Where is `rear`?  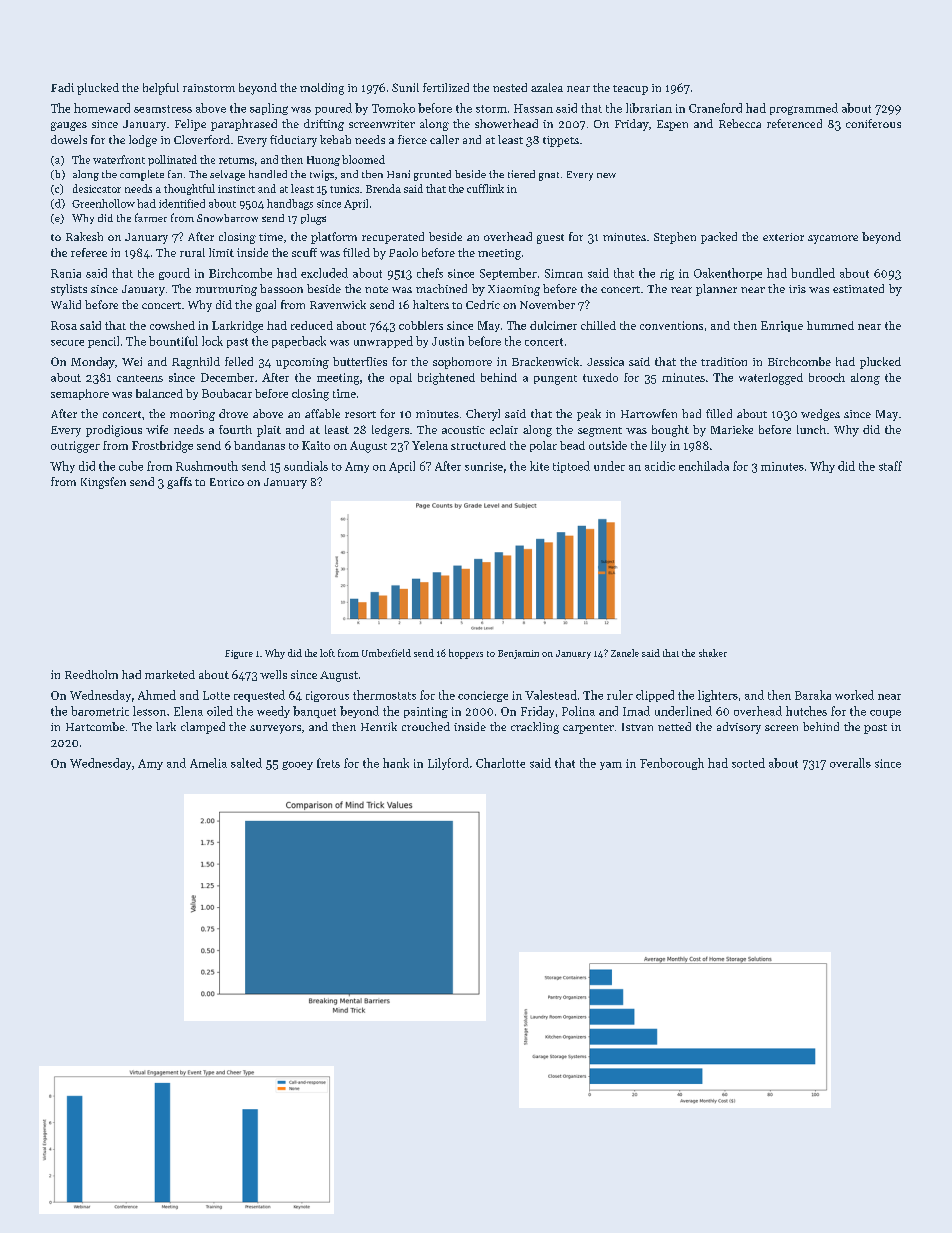 rear is located at coordinates (681, 290).
